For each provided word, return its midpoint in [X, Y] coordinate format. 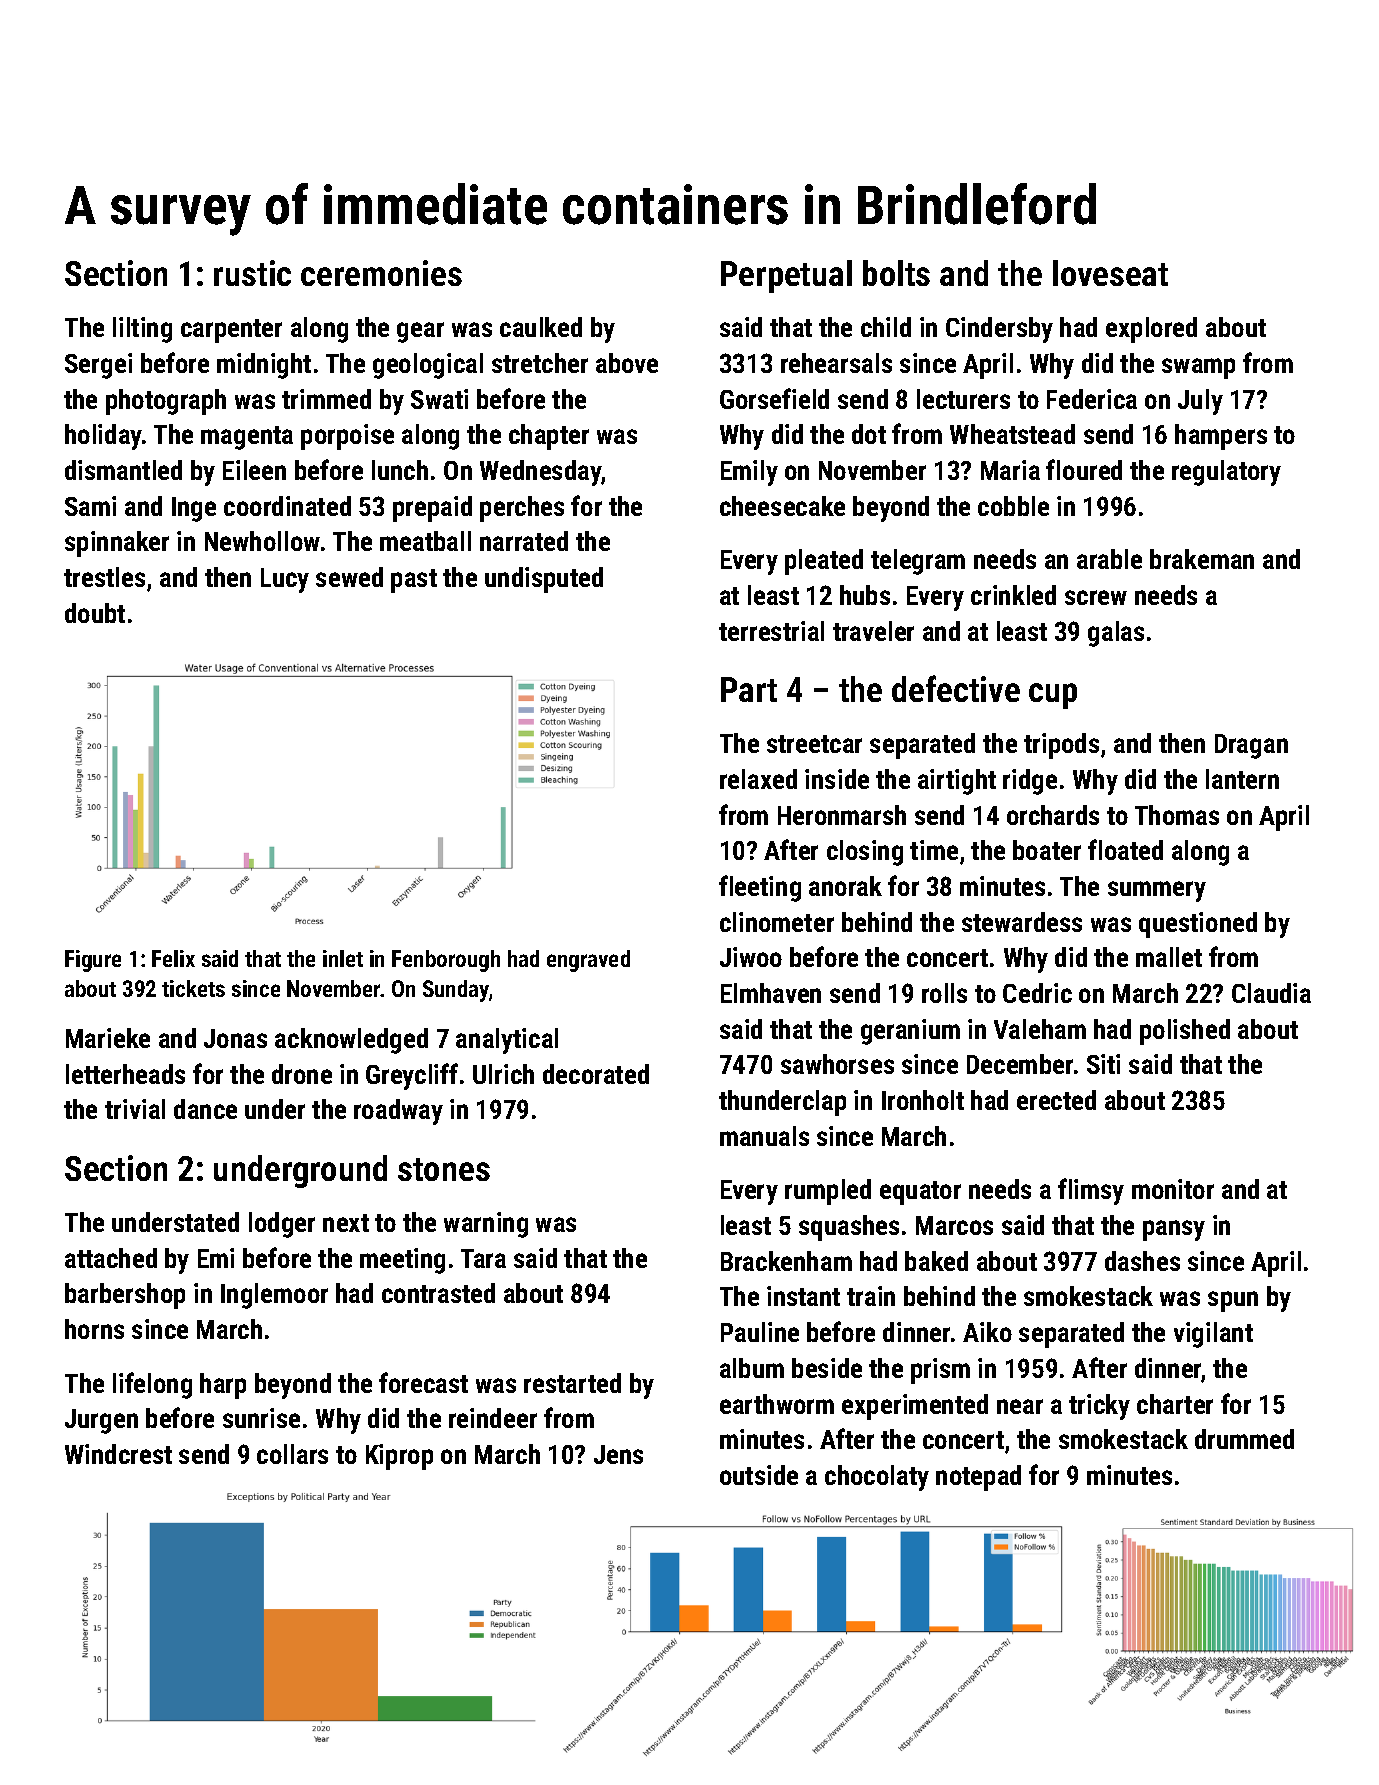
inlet [343, 958]
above [627, 363]
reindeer [493, 1418]
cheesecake [782, 506]
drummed [1244, 1439]
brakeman [1202, 559]
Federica [1092, 399]
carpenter [231, 331]
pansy [1174, 1230]
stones [444, 1169]
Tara [483, 1258]
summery [1157, 891]
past [414, 581]
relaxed [758, 779]
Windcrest [118, 1454]
